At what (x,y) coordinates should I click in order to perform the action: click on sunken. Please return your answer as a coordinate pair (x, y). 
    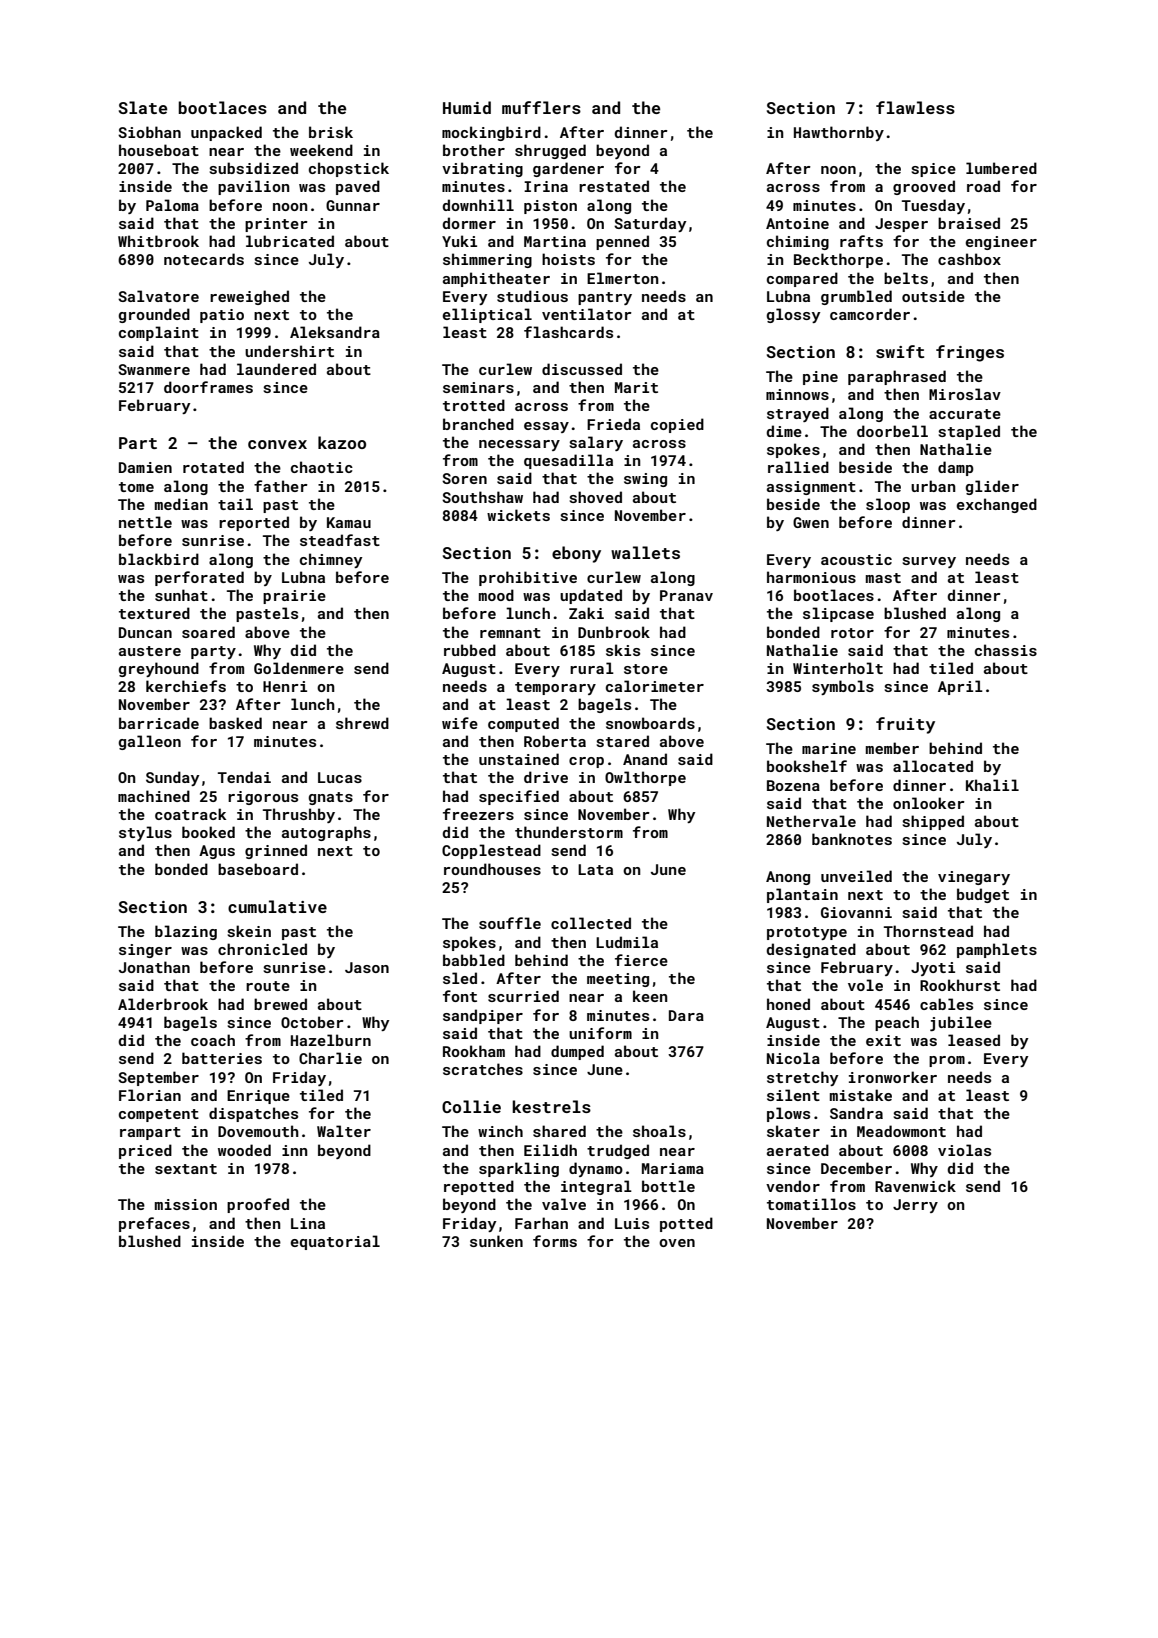
    Looking at the image, I should click on (496, 1241).
